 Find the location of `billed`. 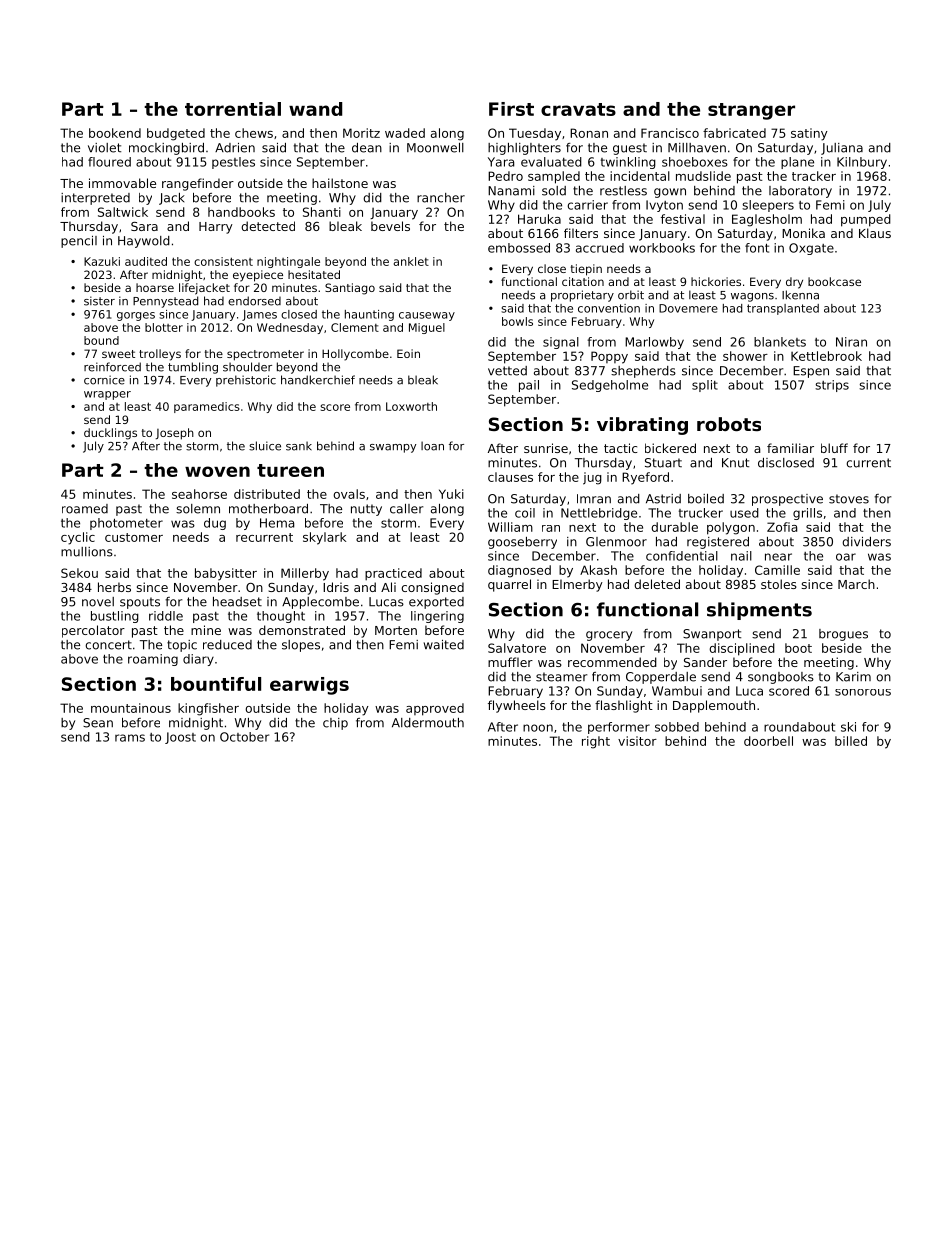

billed is located at coordinates (851, 741).
